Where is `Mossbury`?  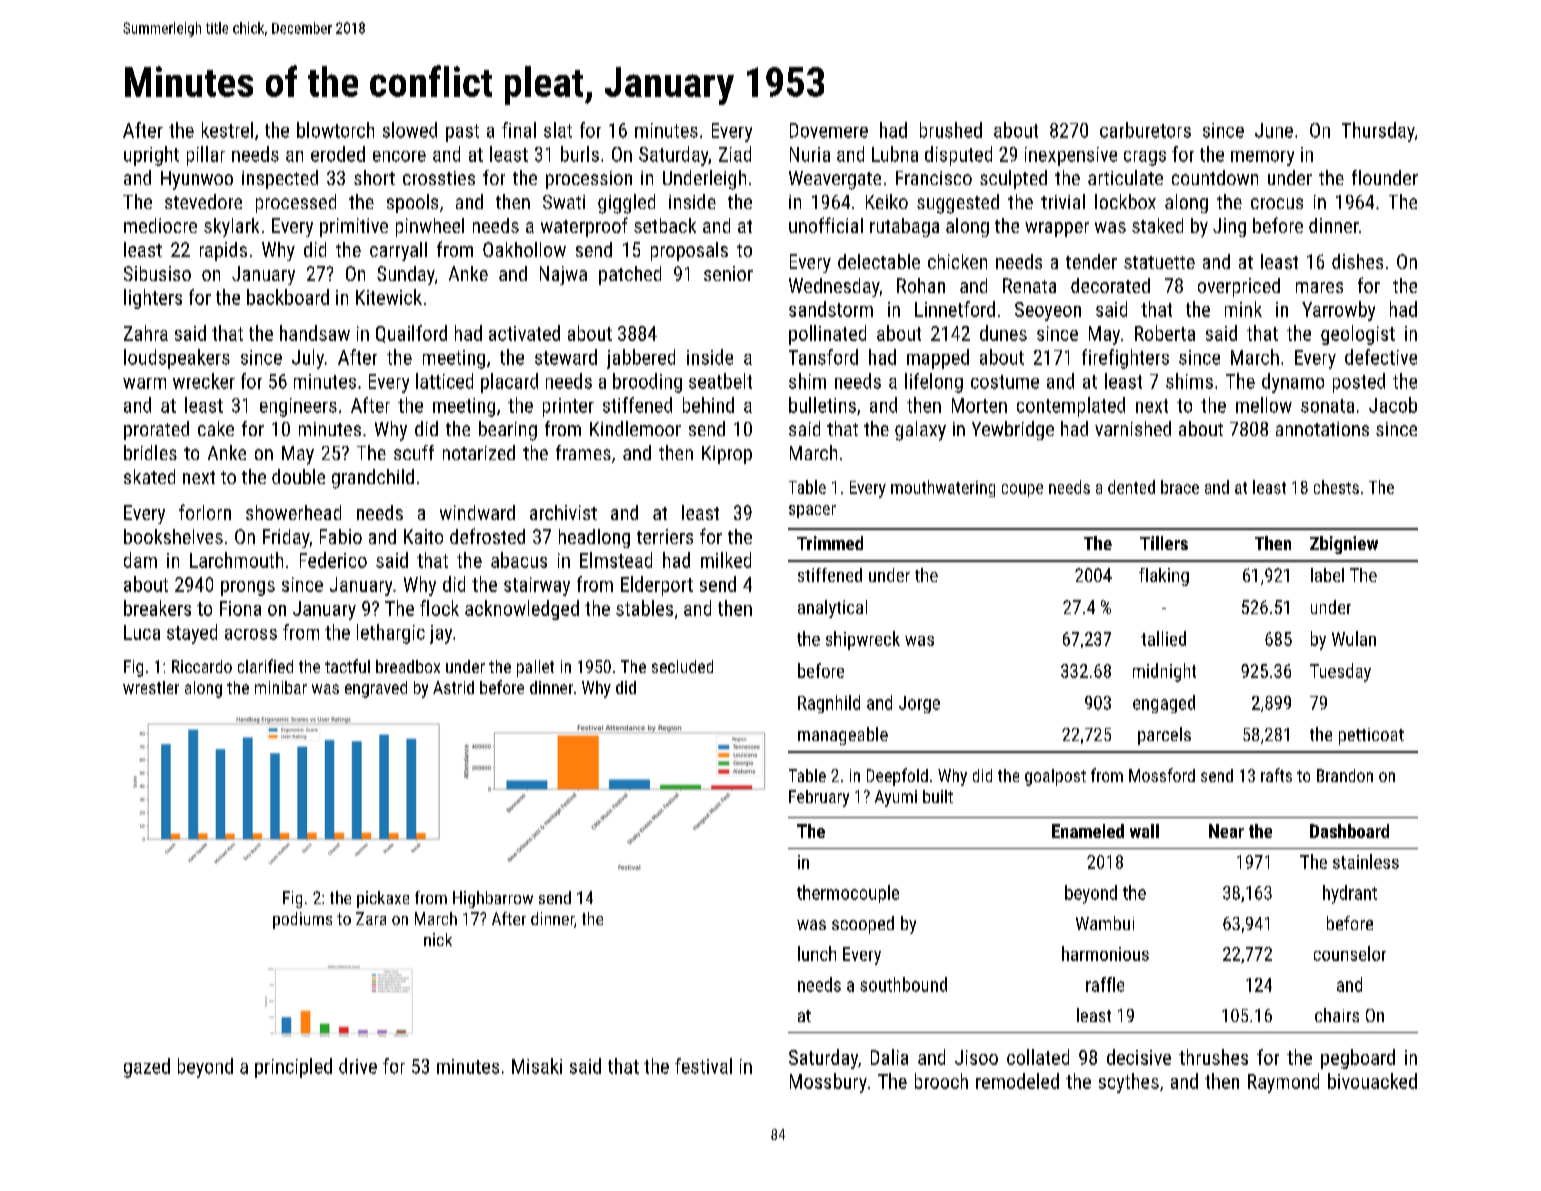 Mossbury is located at coordinates (828, 1083).
